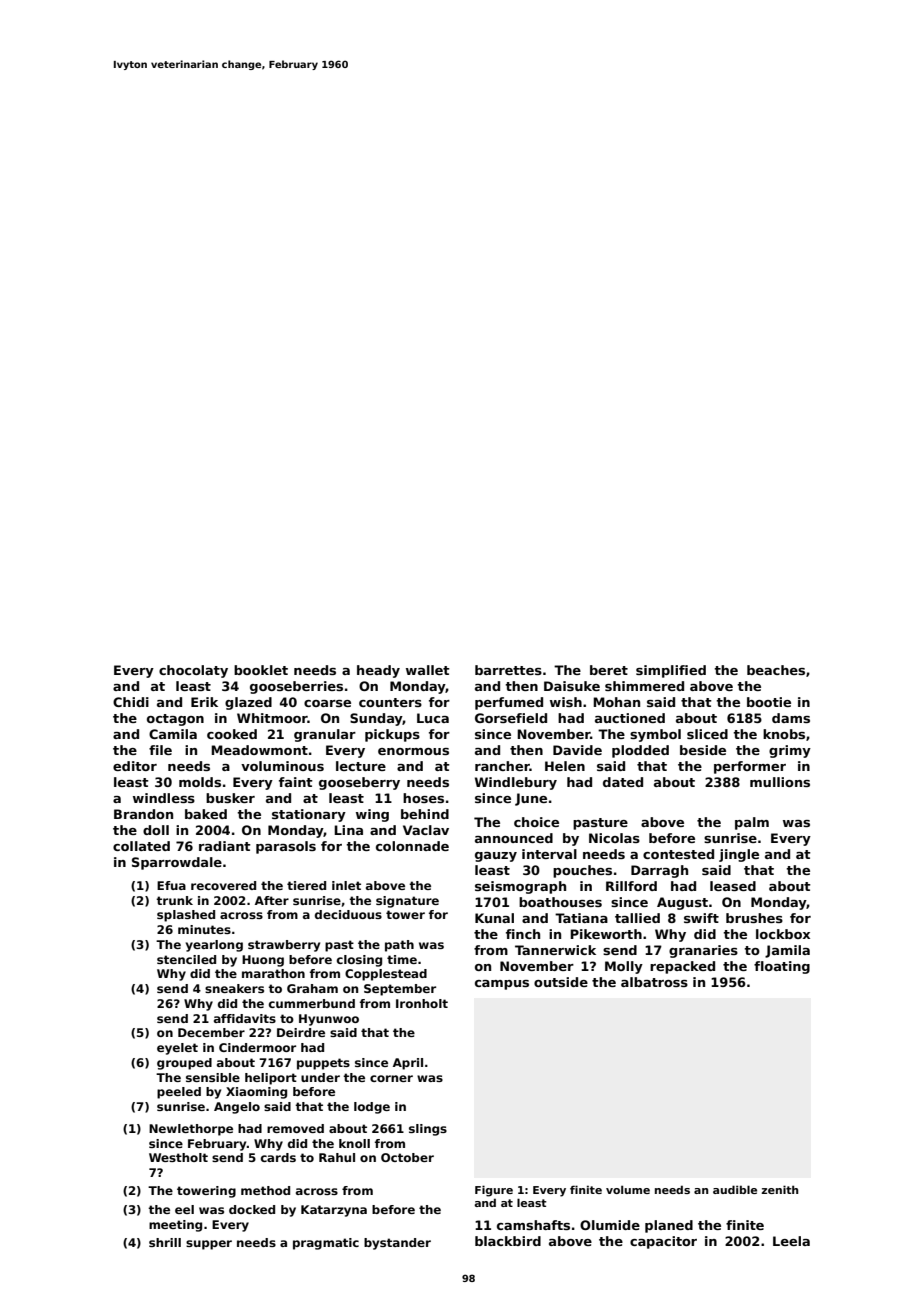 Image resolution: width=924 pixels, height=1308 pixels. Describe the element at coordinates (177, 1049) in the document. I see `eyelet` at that location.
